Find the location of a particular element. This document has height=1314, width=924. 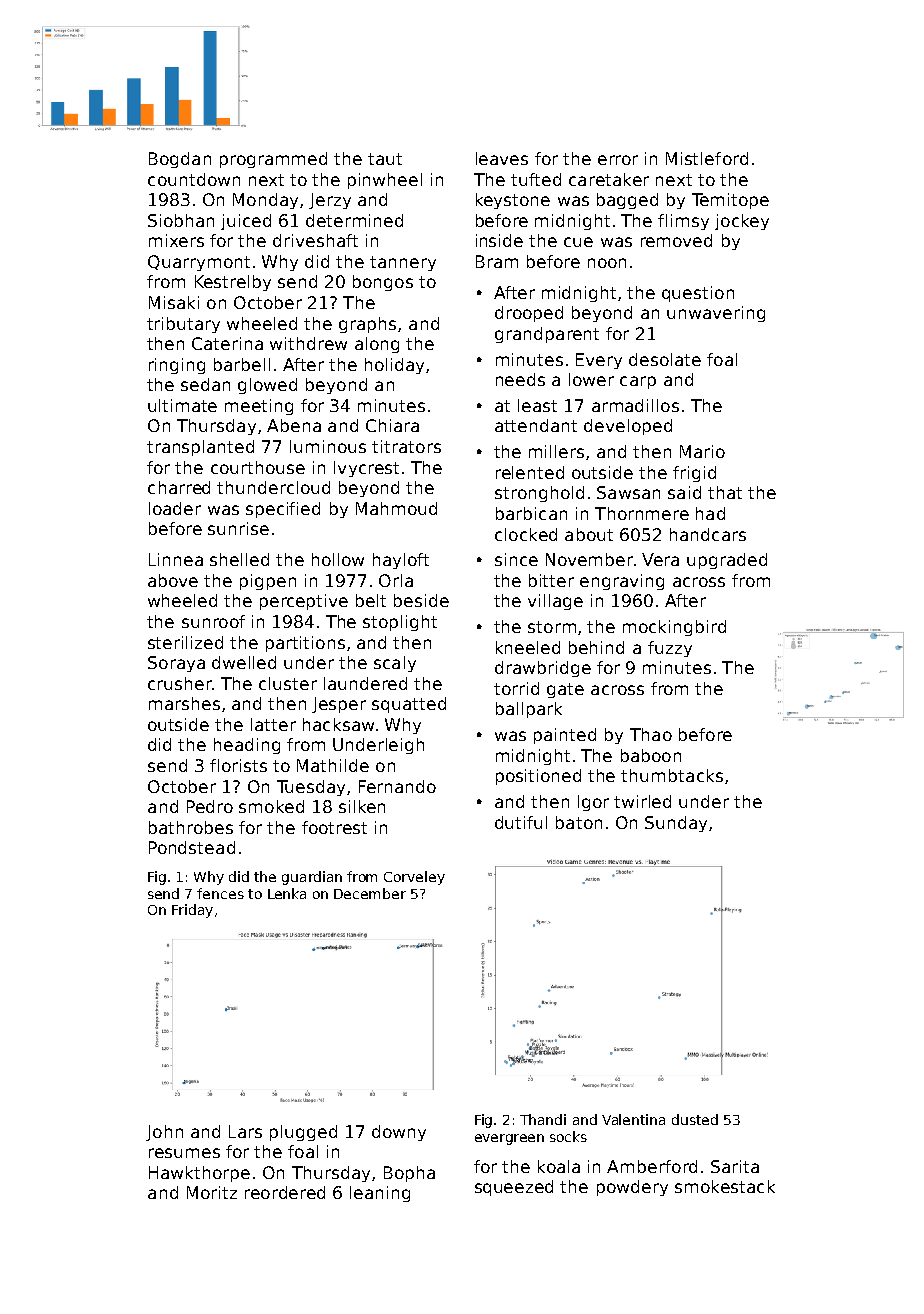

Temitope is located at coordinates (730, 201).
